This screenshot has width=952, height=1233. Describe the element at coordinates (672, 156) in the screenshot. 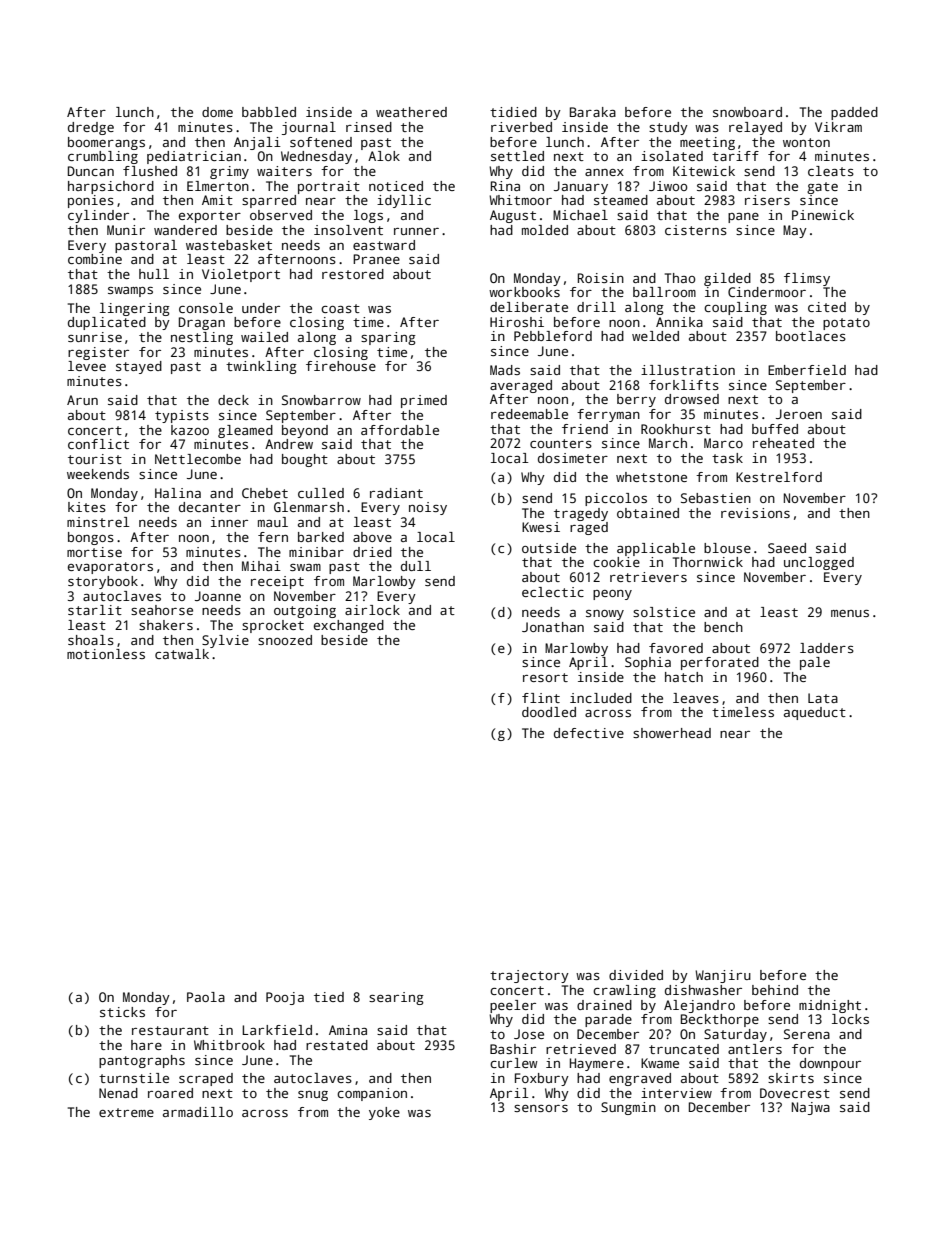

I see `isolated` at that location.
